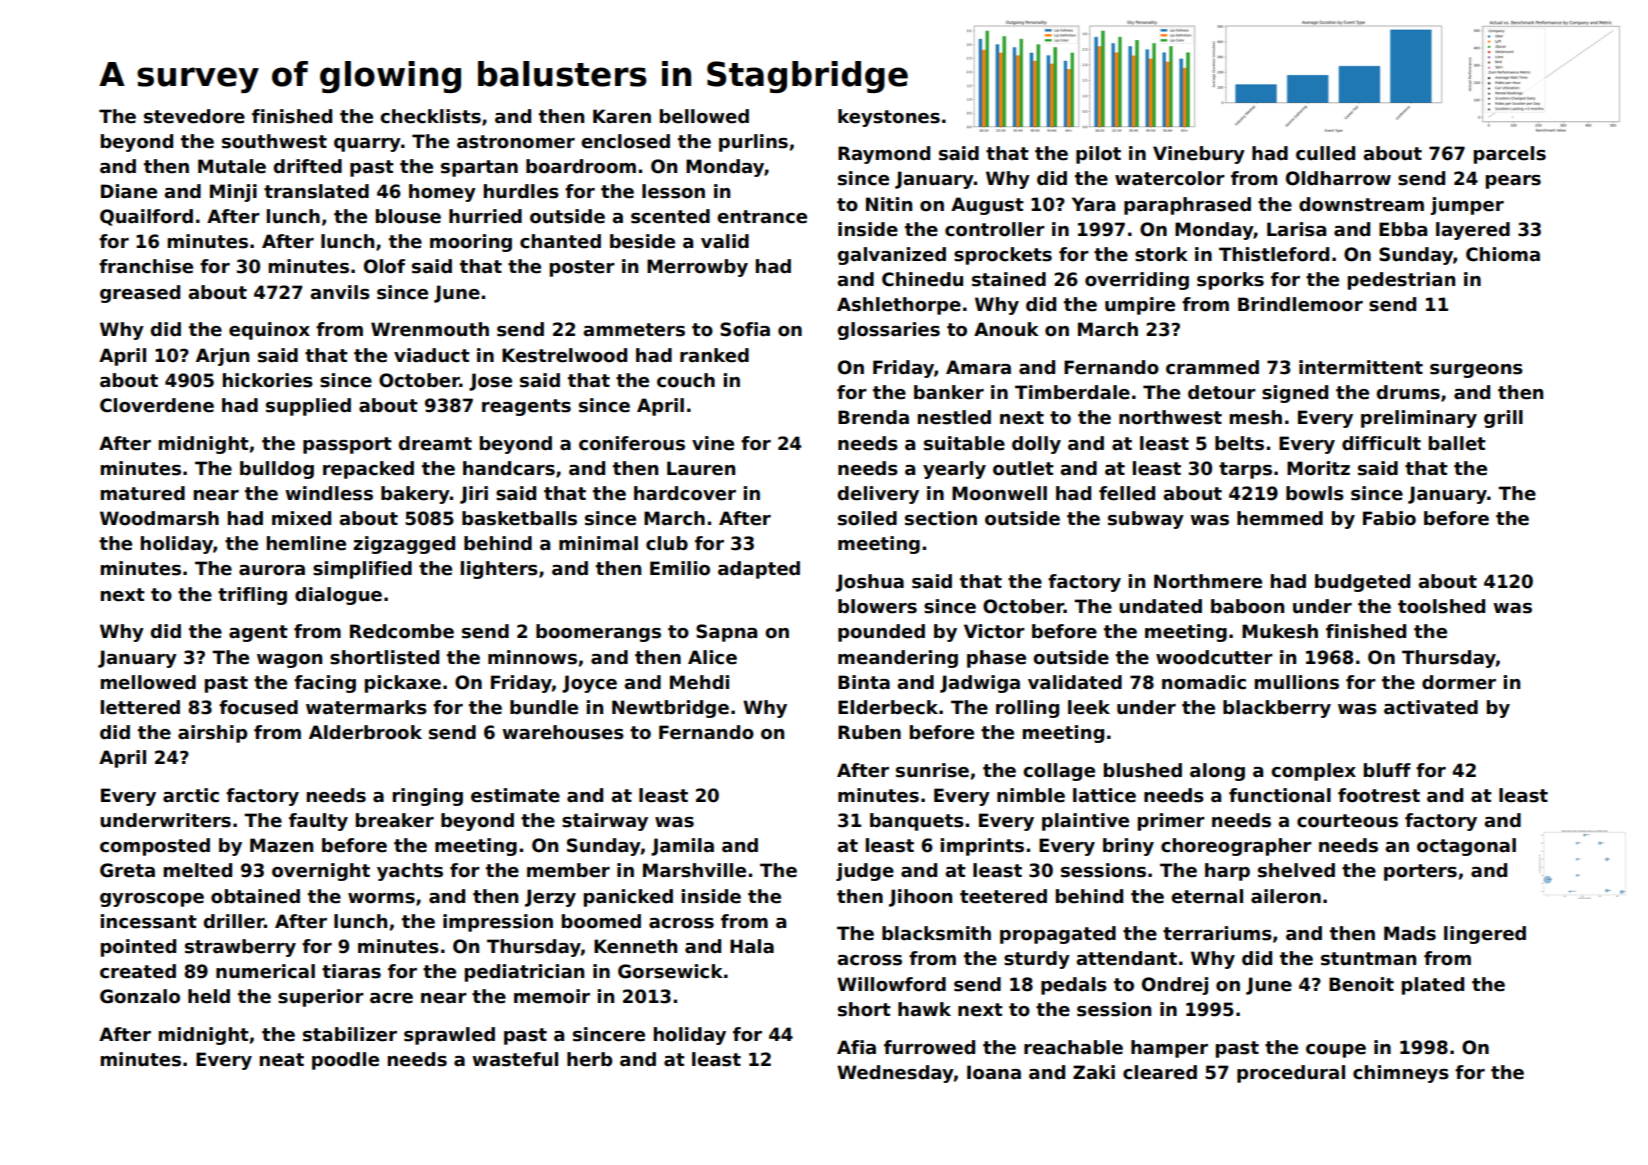 This screenshot has width=1648, height=1165. What do you see at coordinates (1467, 206) in the screenshot?
I see `jumper` at bounding box center [1467, 206].
